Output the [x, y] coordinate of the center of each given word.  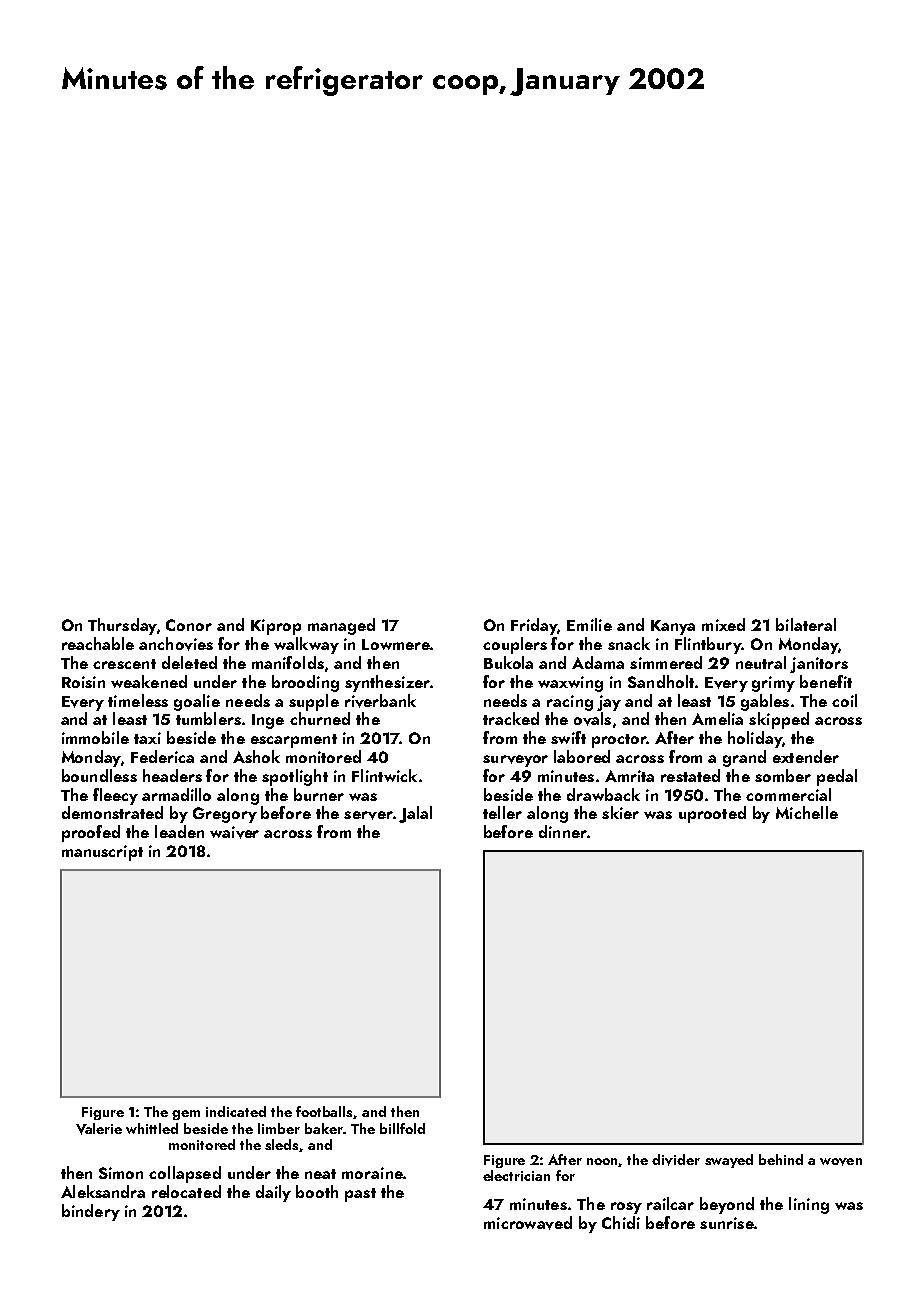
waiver [234, 832]
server [368, 815]
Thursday [122, 626]
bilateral [806, 624]
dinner [563, 831]
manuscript [102, 853]
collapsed [185, 1174]
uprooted [712, 814]
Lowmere [396, 644]
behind [781, 1159]
